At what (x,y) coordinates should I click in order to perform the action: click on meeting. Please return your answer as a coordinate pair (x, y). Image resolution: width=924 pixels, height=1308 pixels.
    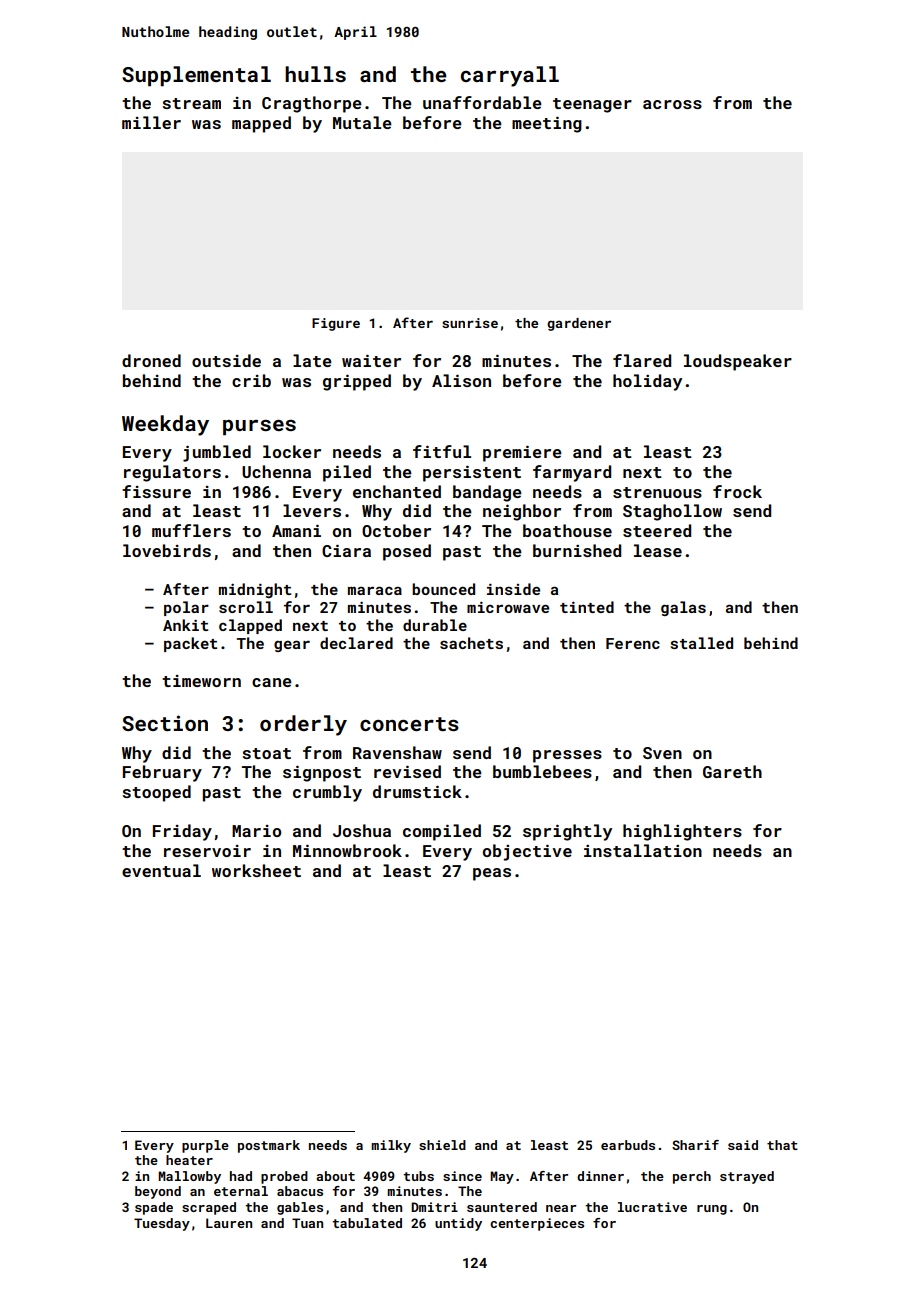
    Looking at the image, I should click on (547, 124).
